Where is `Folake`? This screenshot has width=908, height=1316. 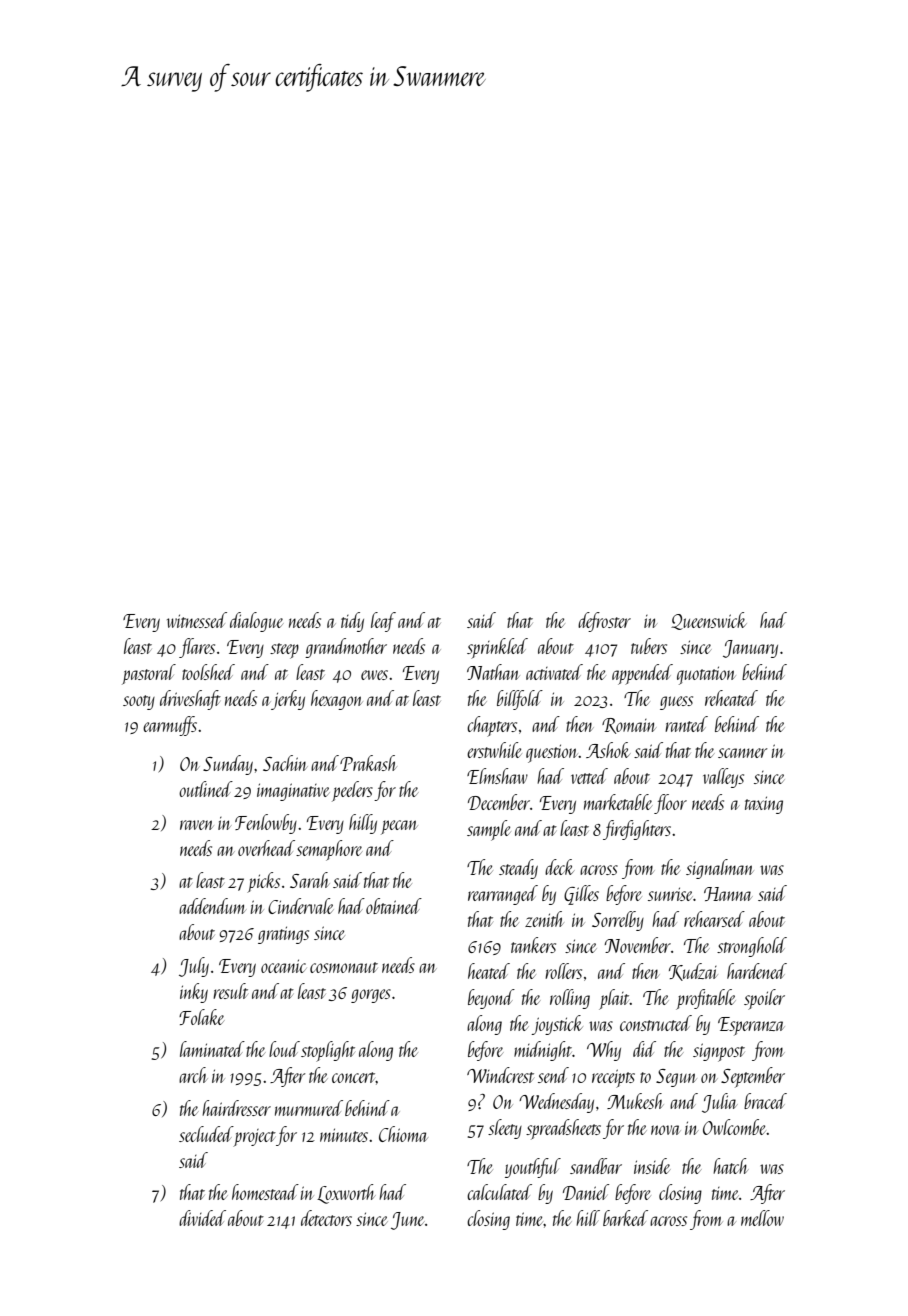 Folake is located at coordinates (201, 1017).
